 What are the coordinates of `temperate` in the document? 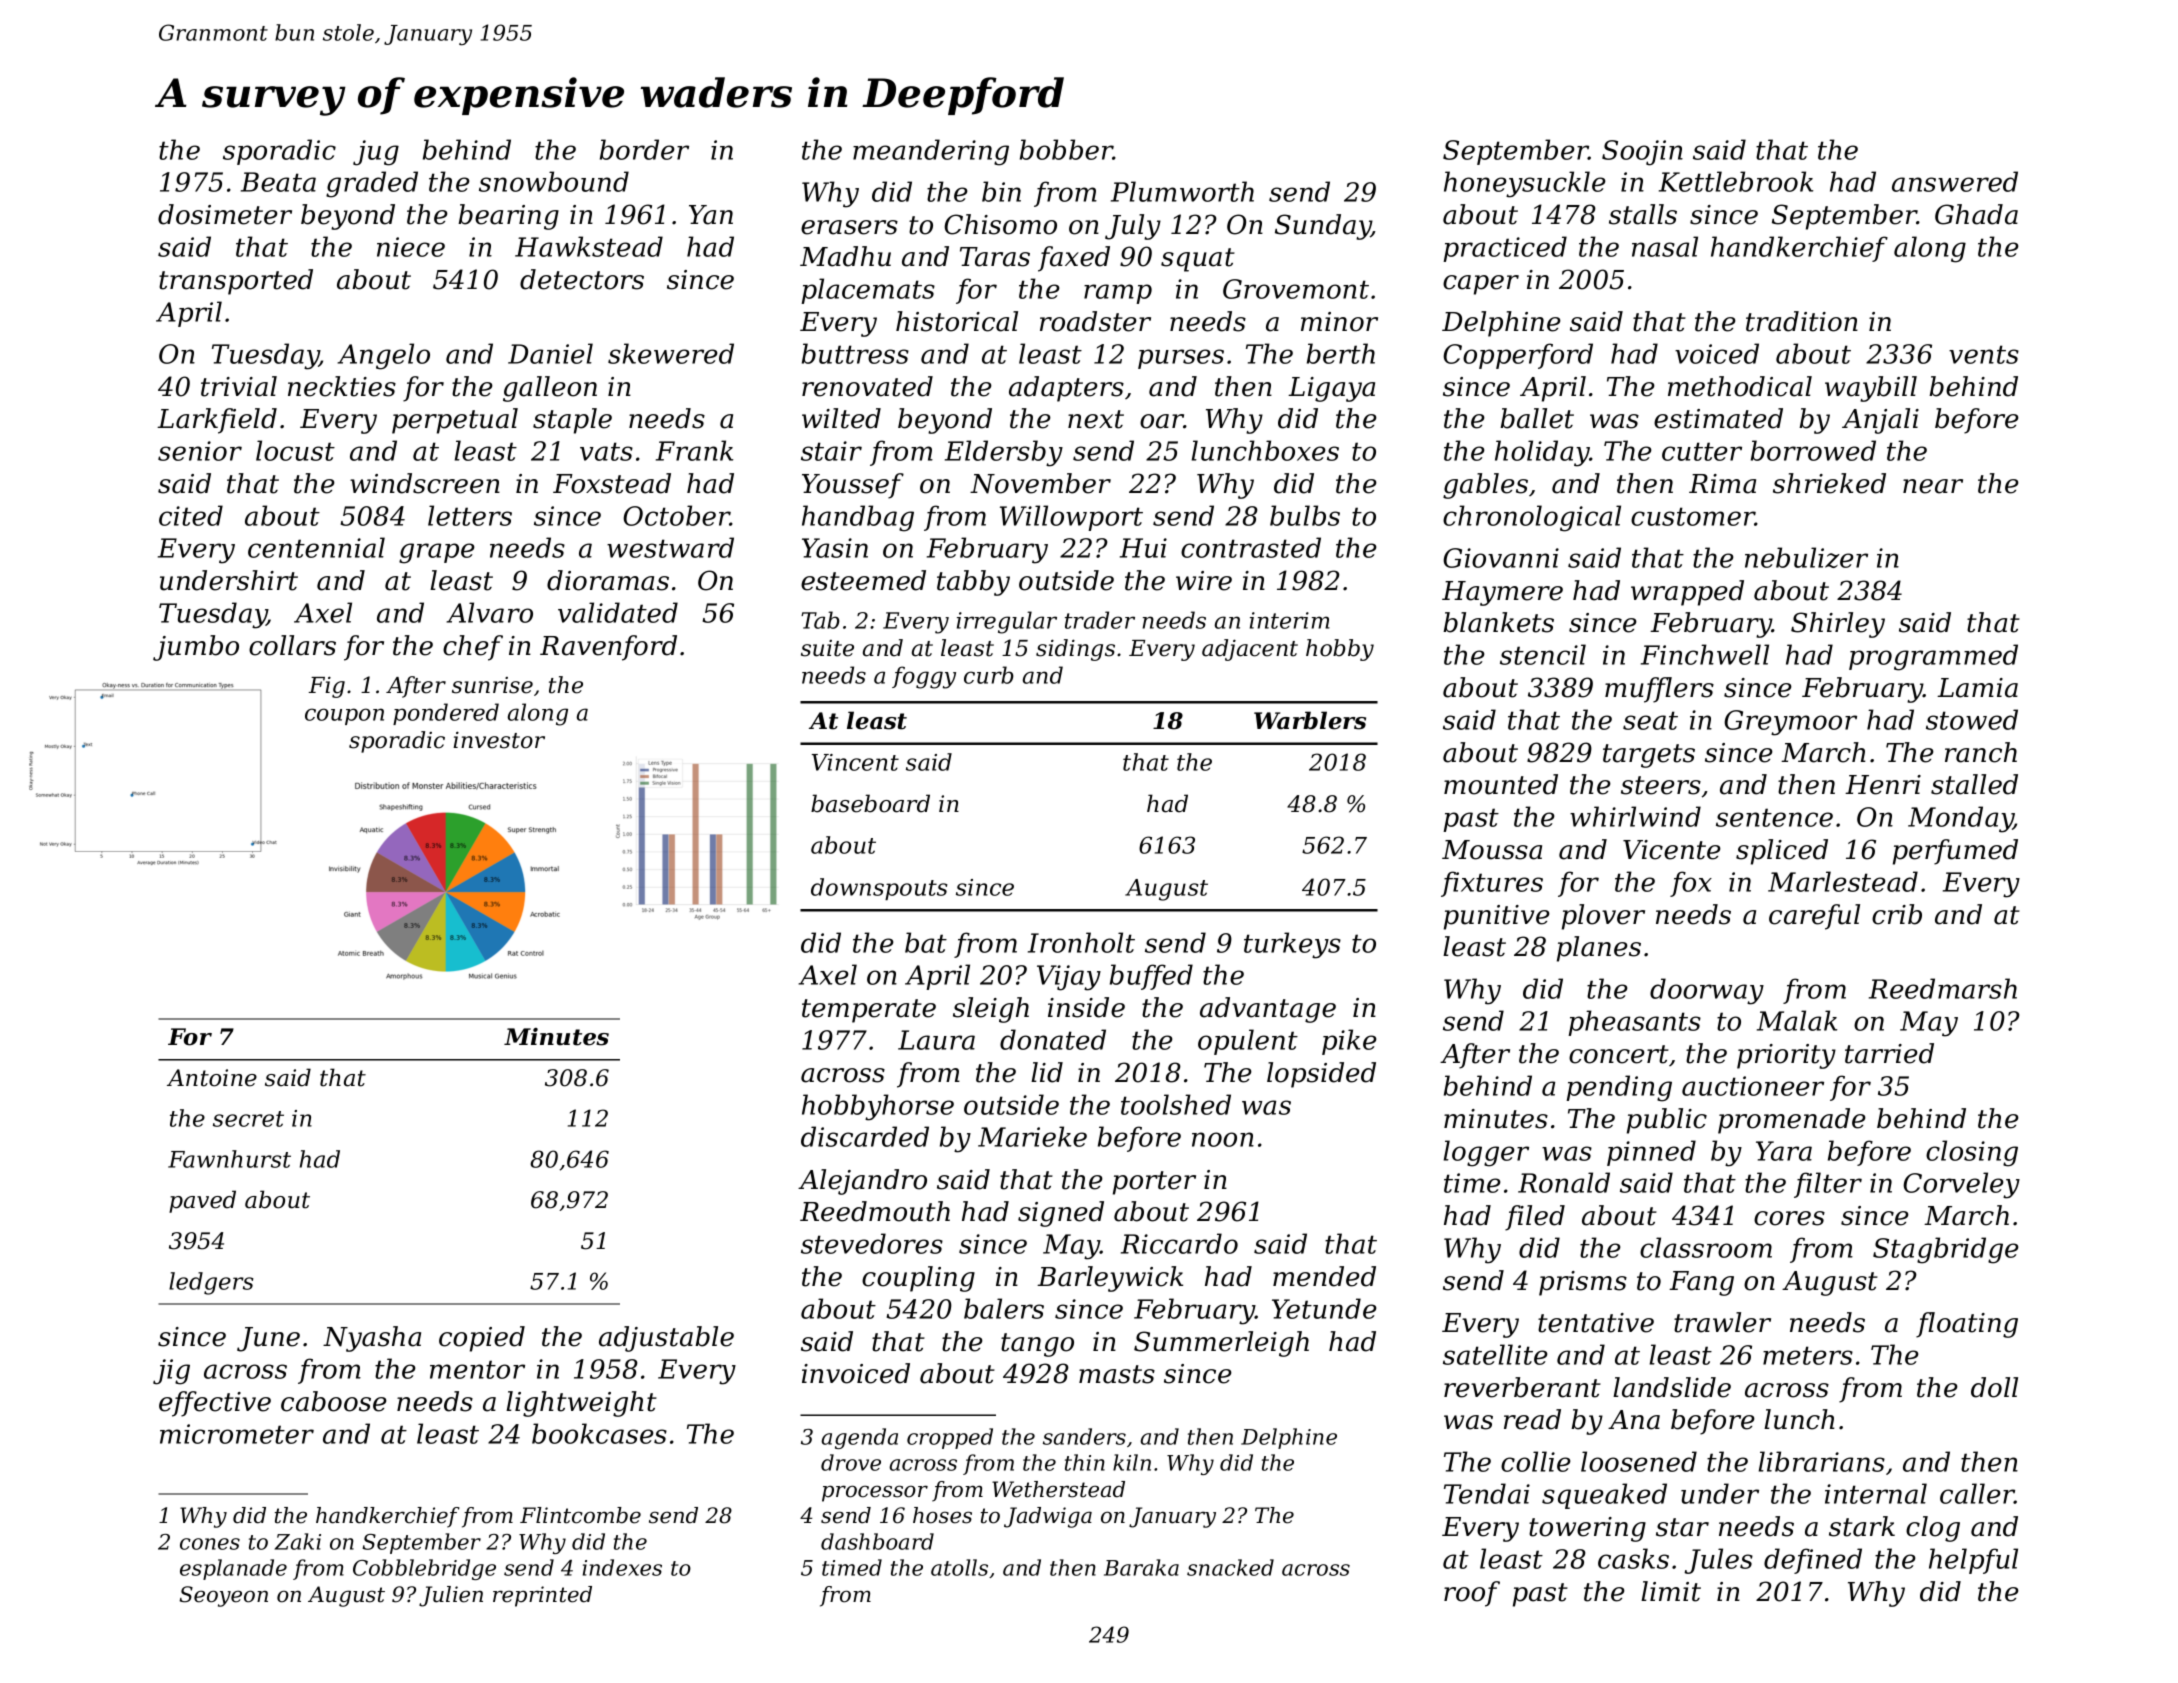 It's located at (869, 1011).
